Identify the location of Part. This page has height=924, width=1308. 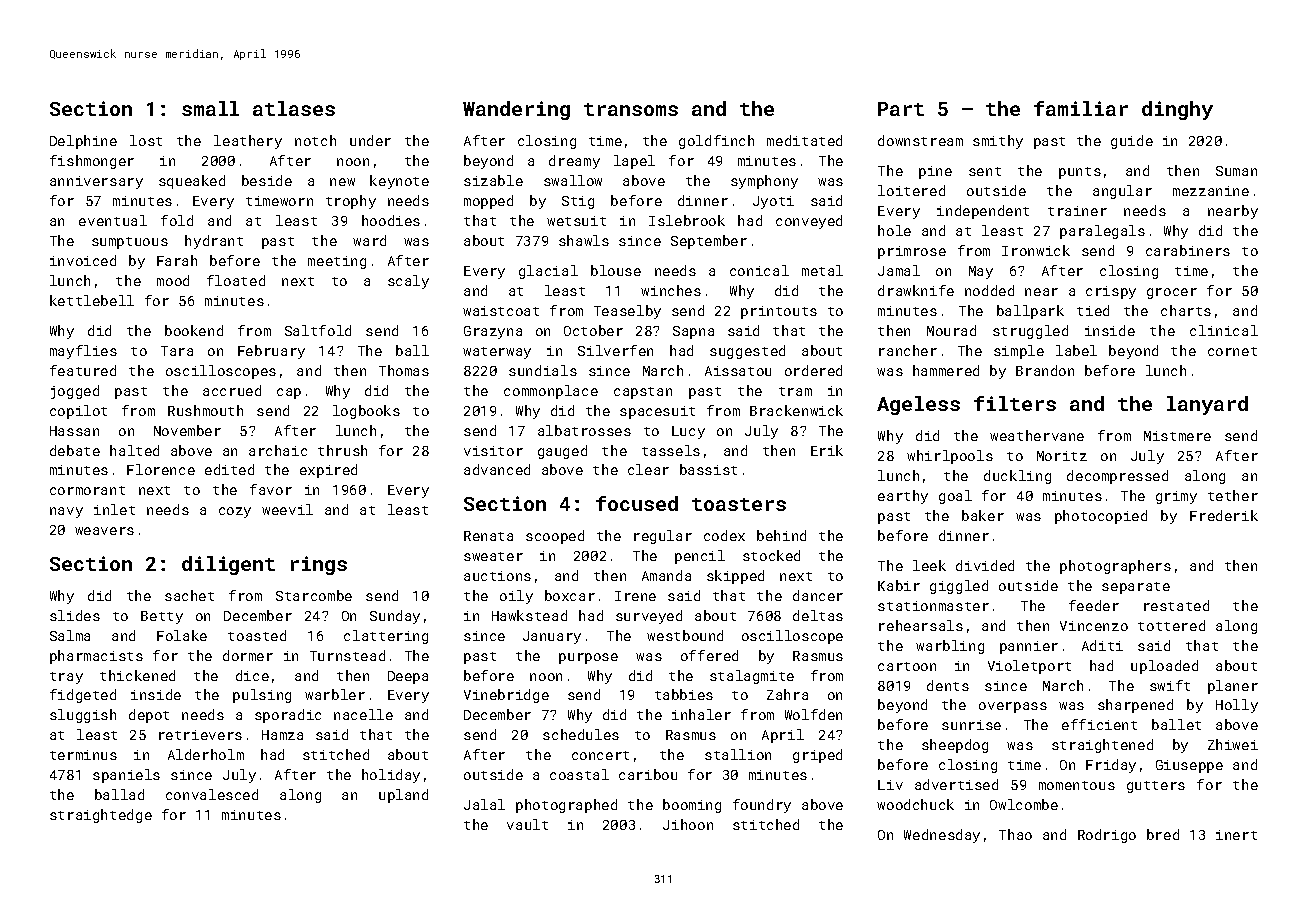
(901, 109).
